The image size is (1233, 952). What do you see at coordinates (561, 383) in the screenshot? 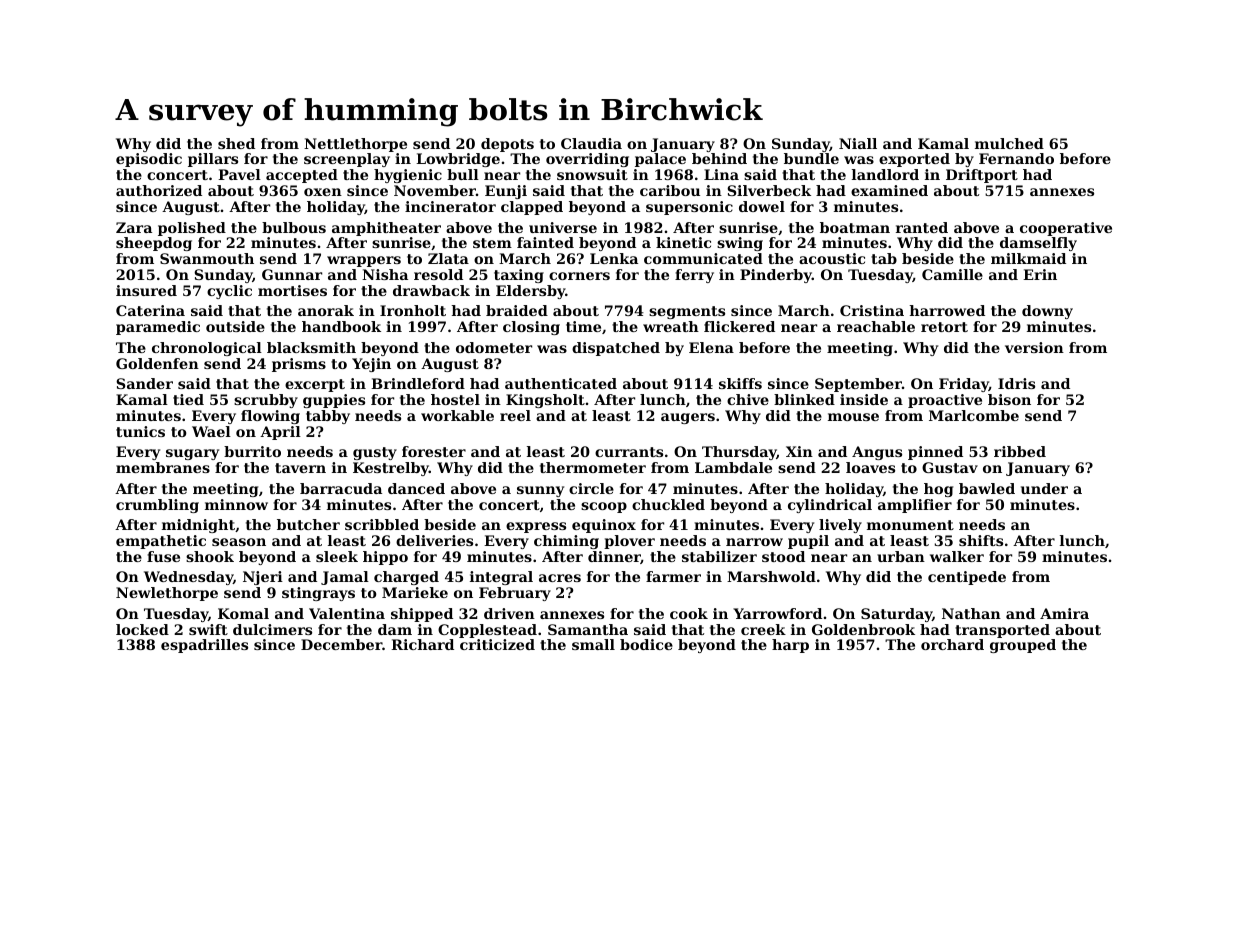
I see `authenticated` at bounding box center [561, 383].
